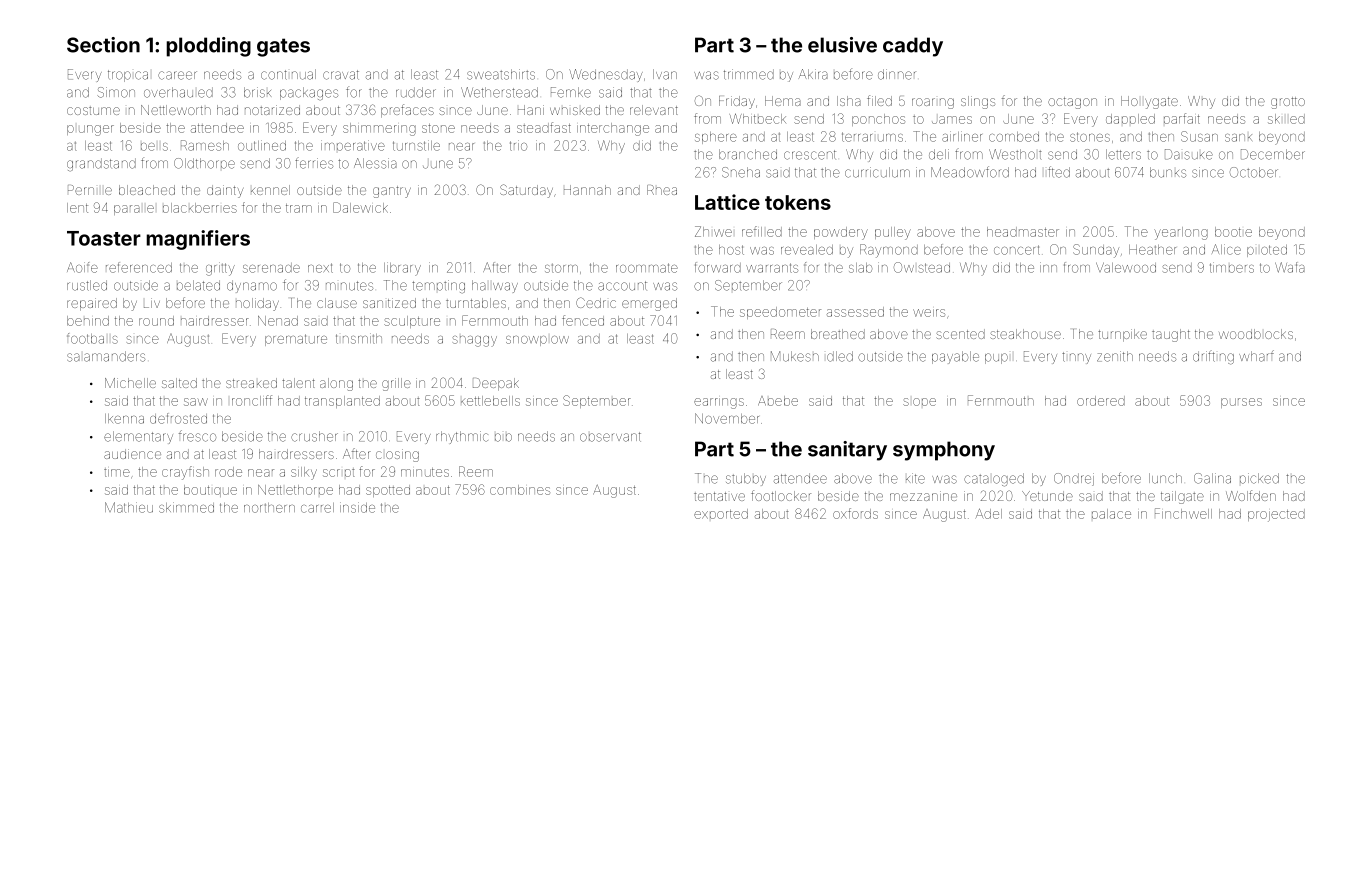 The width and height of the page is (1372, 887). Describe the element at coordinates (716, 138) in the page. I see `sphere` at that location.
